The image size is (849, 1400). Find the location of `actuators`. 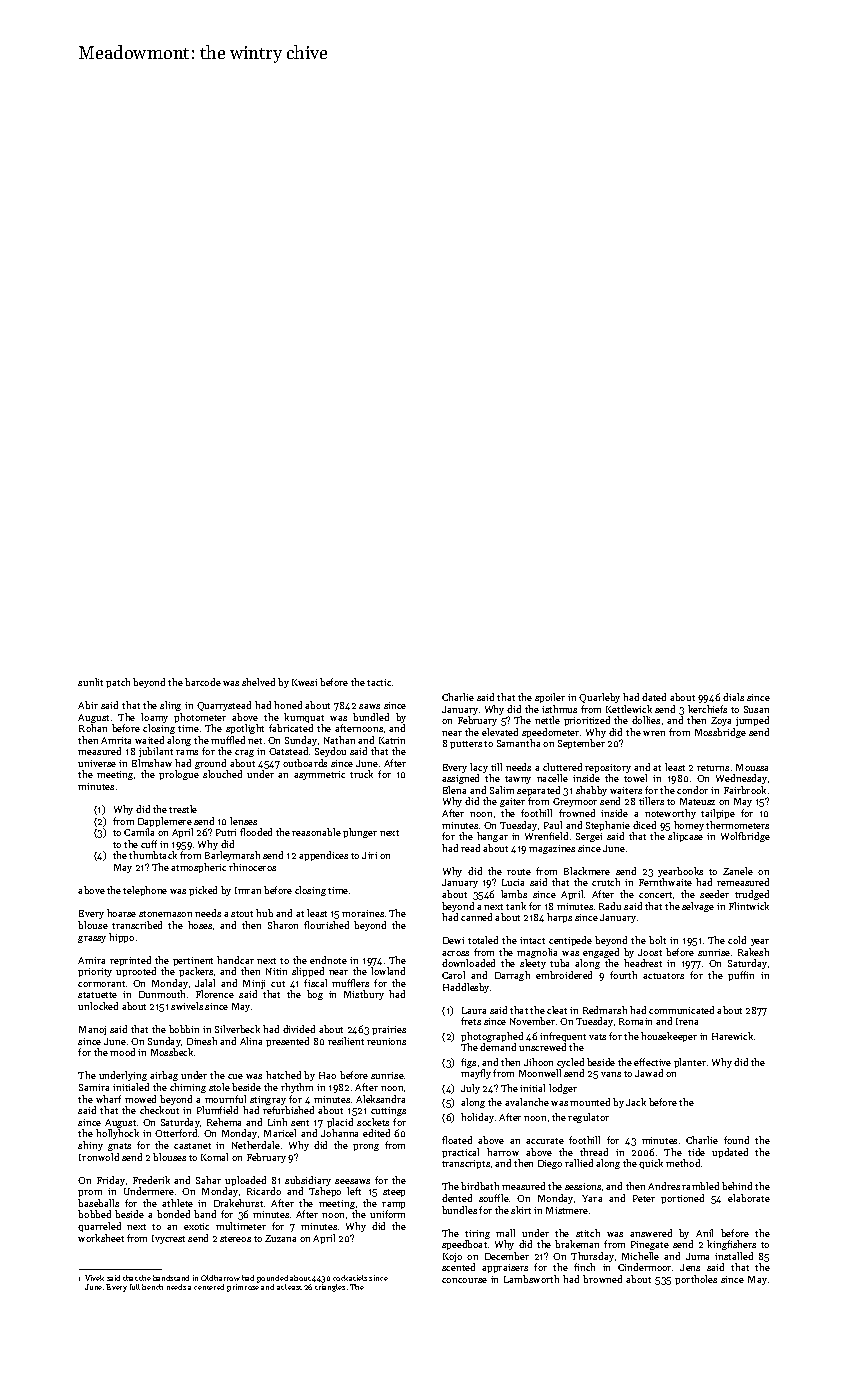

actuators is located at coordinates (663, 976).
